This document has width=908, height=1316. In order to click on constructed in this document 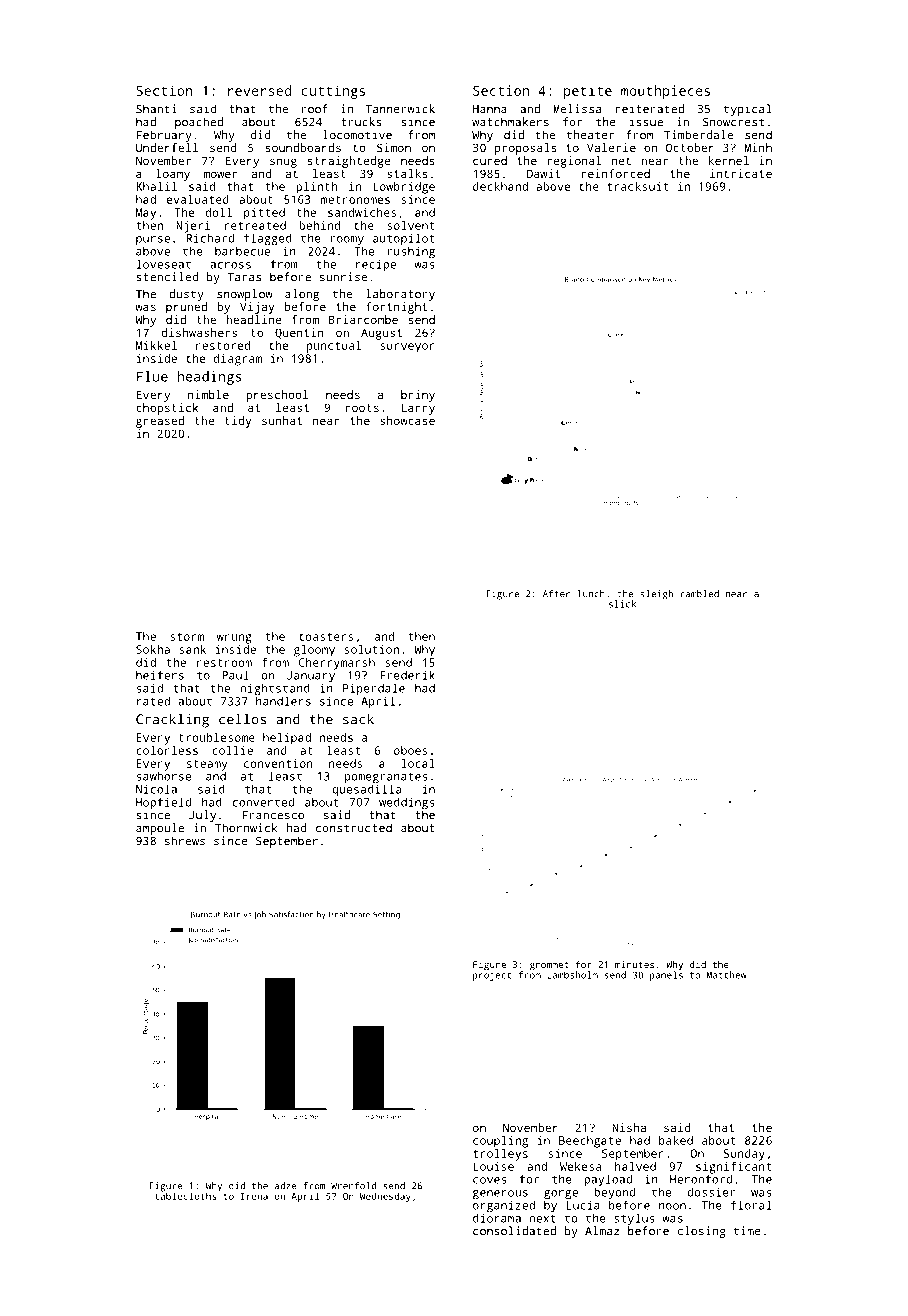, I will do `click(354, 828)`.
